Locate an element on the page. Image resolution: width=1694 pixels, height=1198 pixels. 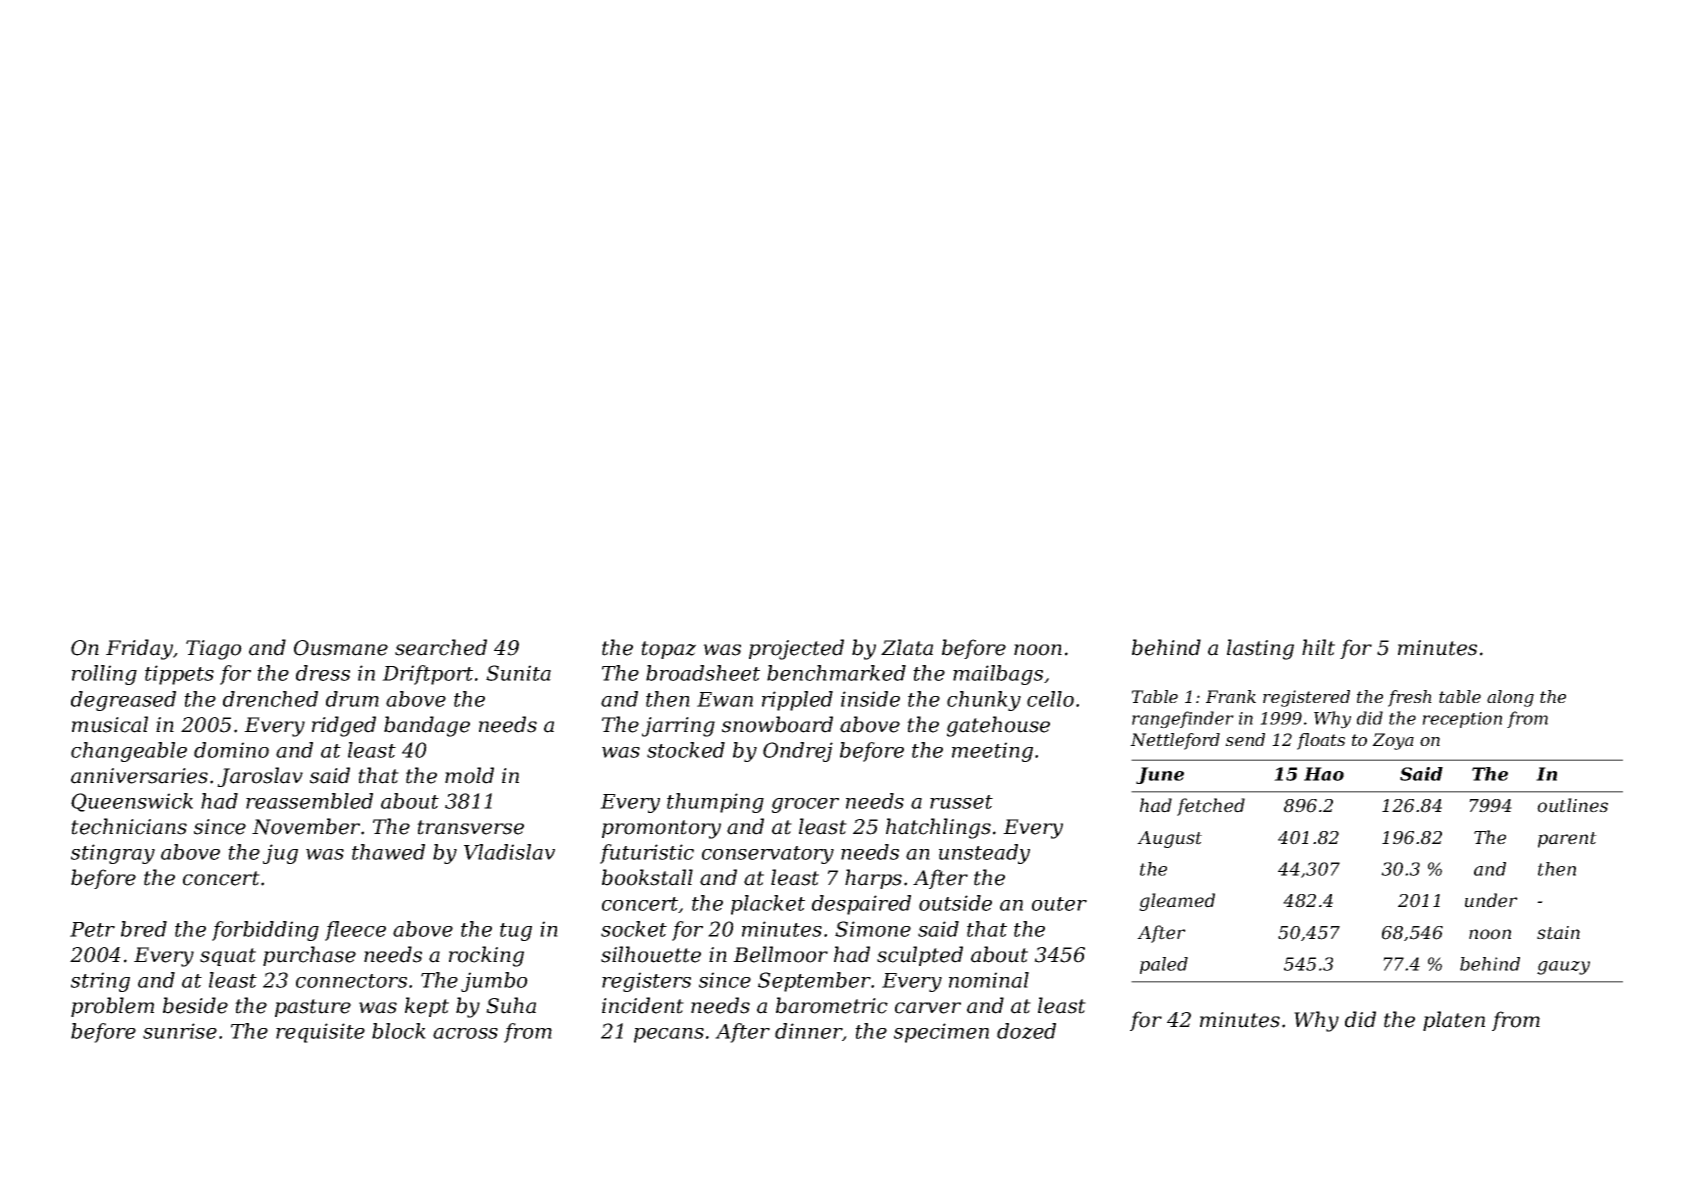
Petr is located at coordinates (92, 929).
